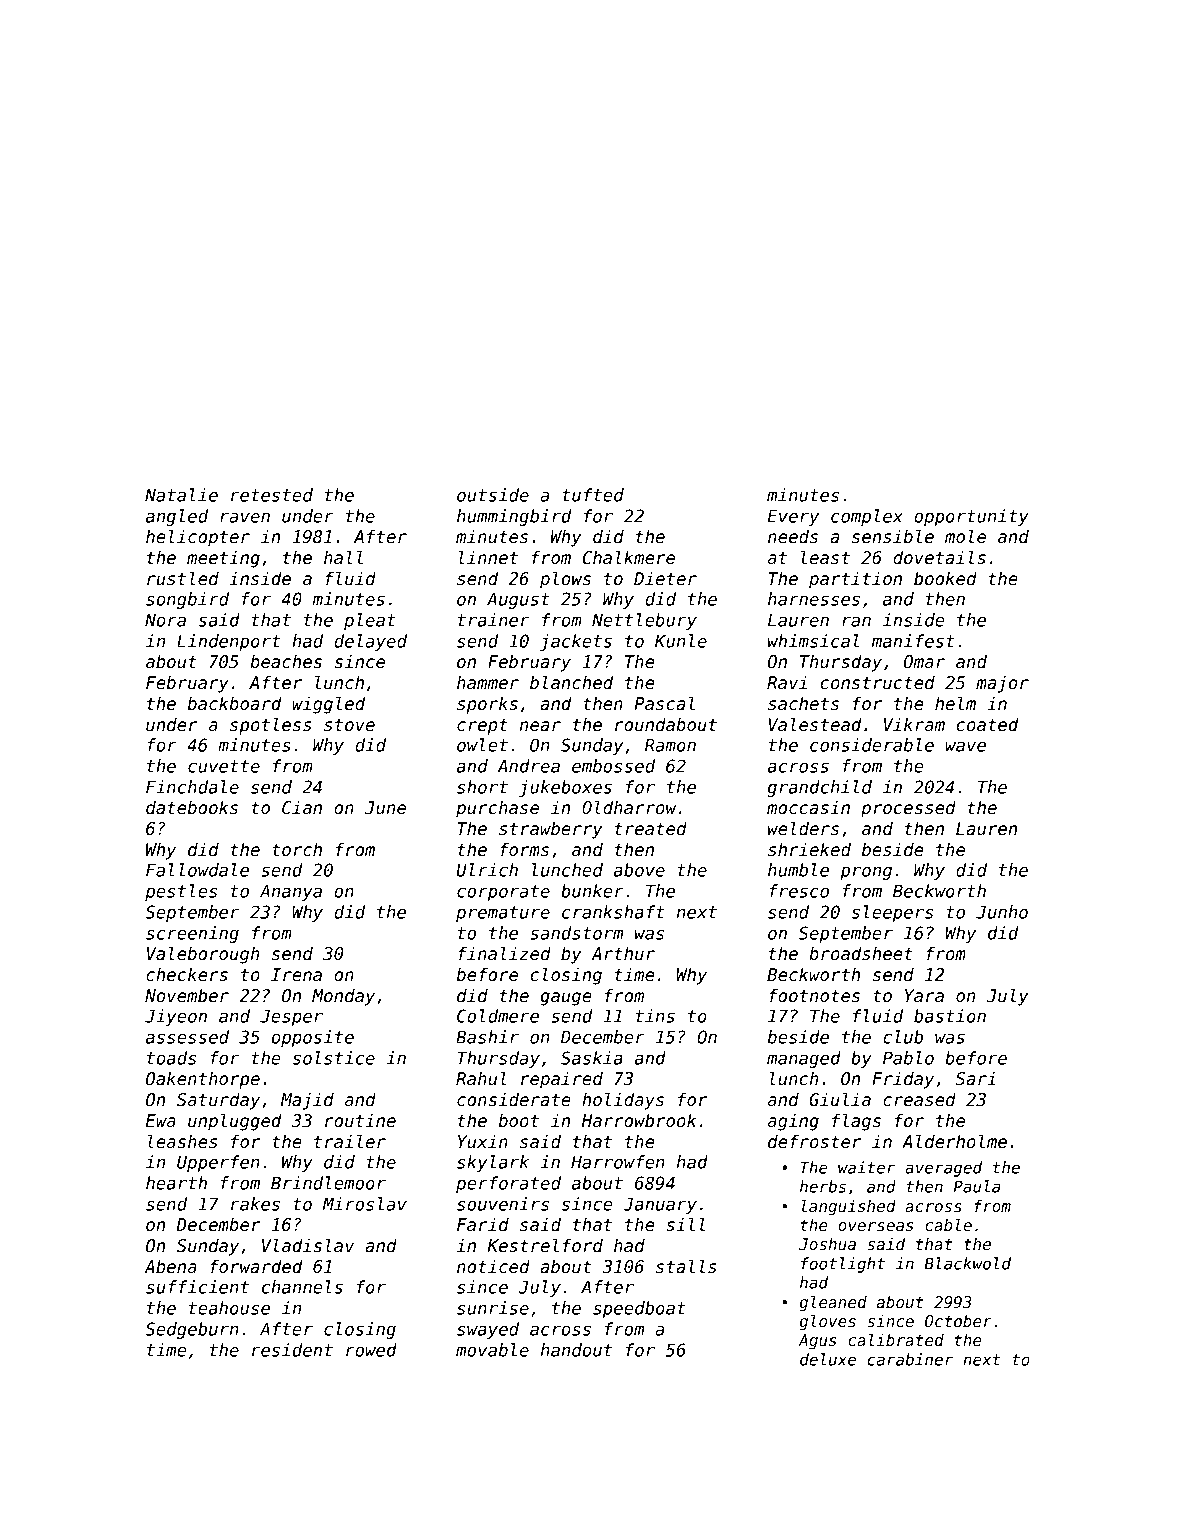 This screenshot has height=1529, width=1182. What do you see at coordinates (629, 807) in the screenshot?
I see `Oldharrow` at bounding box center [629, 807].
